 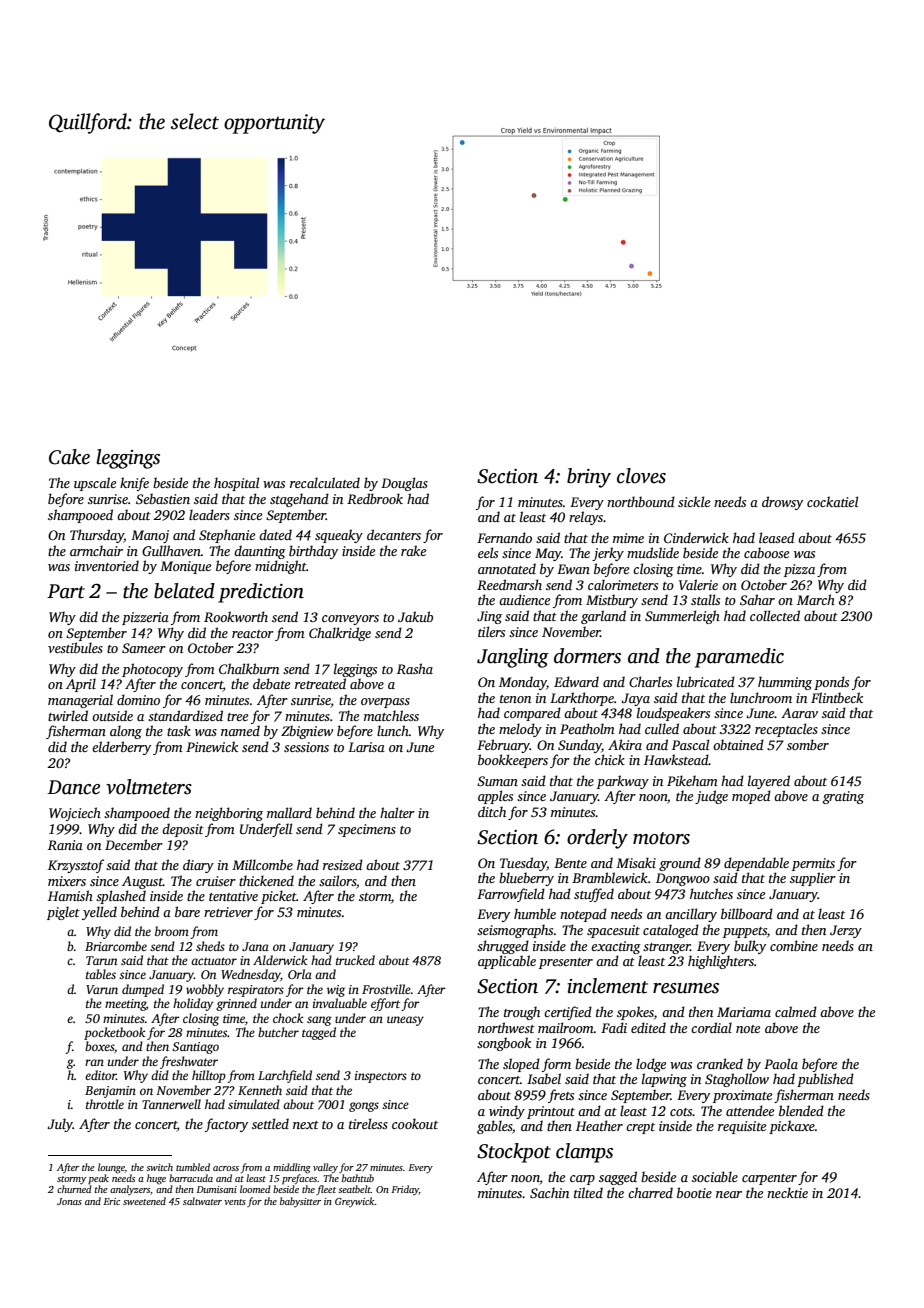 I want to click on Sachin, so click(x=549, y=1192).
